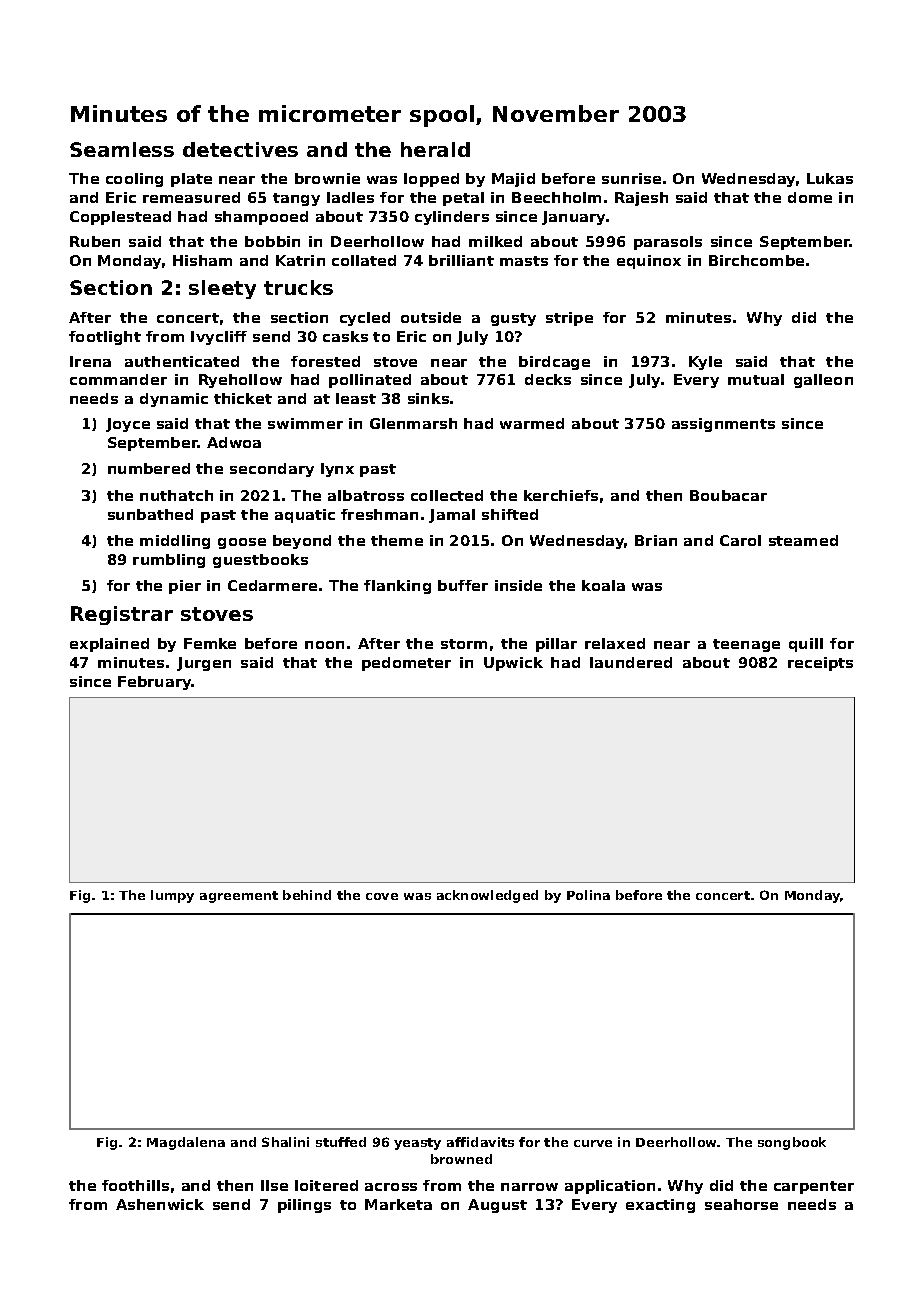  What do you see at coordinates (561, 495) in the screenshot?
I see `kerchiefs` at bounding box center [561, 495].
